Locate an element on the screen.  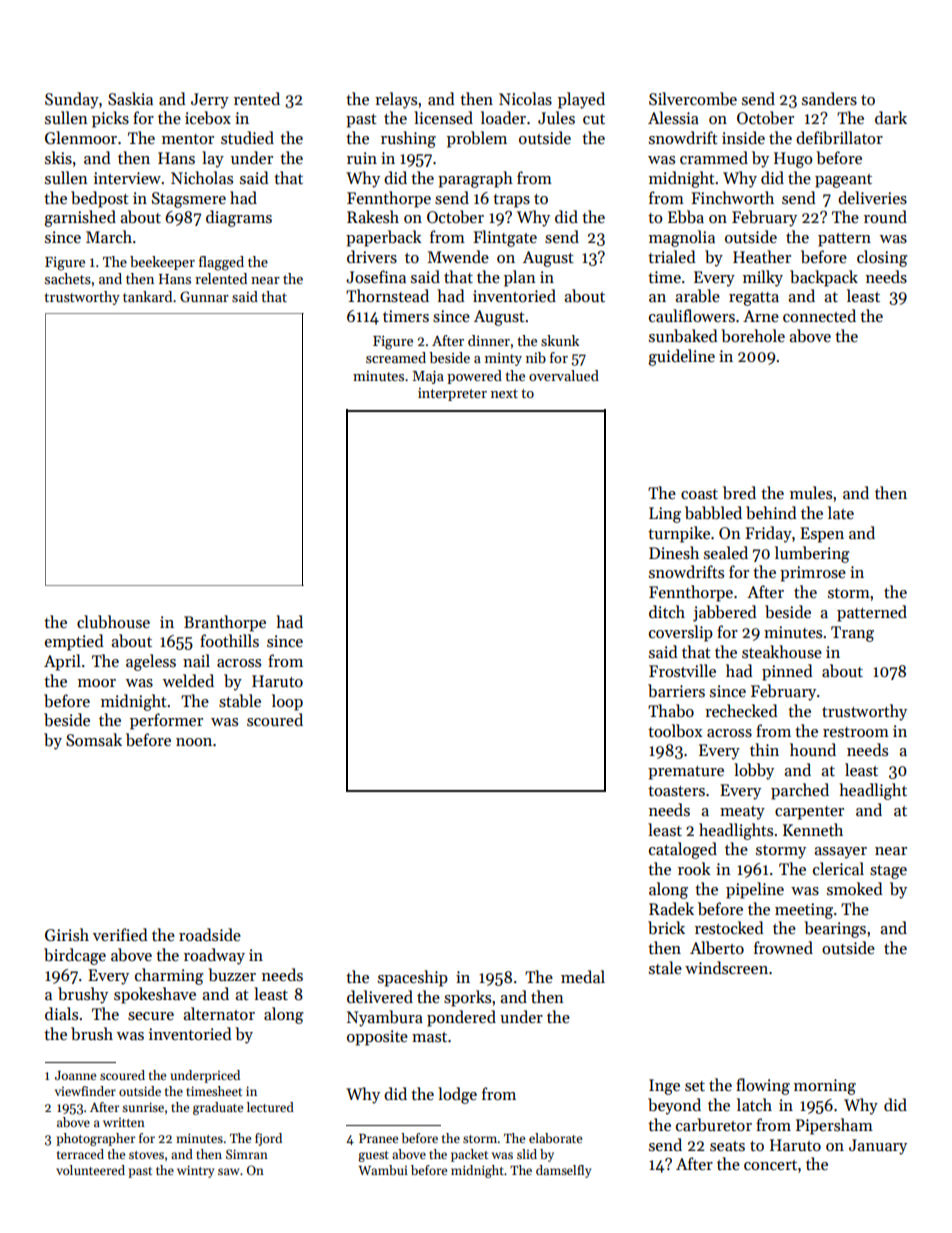
Saskia is located at coordinates (130, 99).
